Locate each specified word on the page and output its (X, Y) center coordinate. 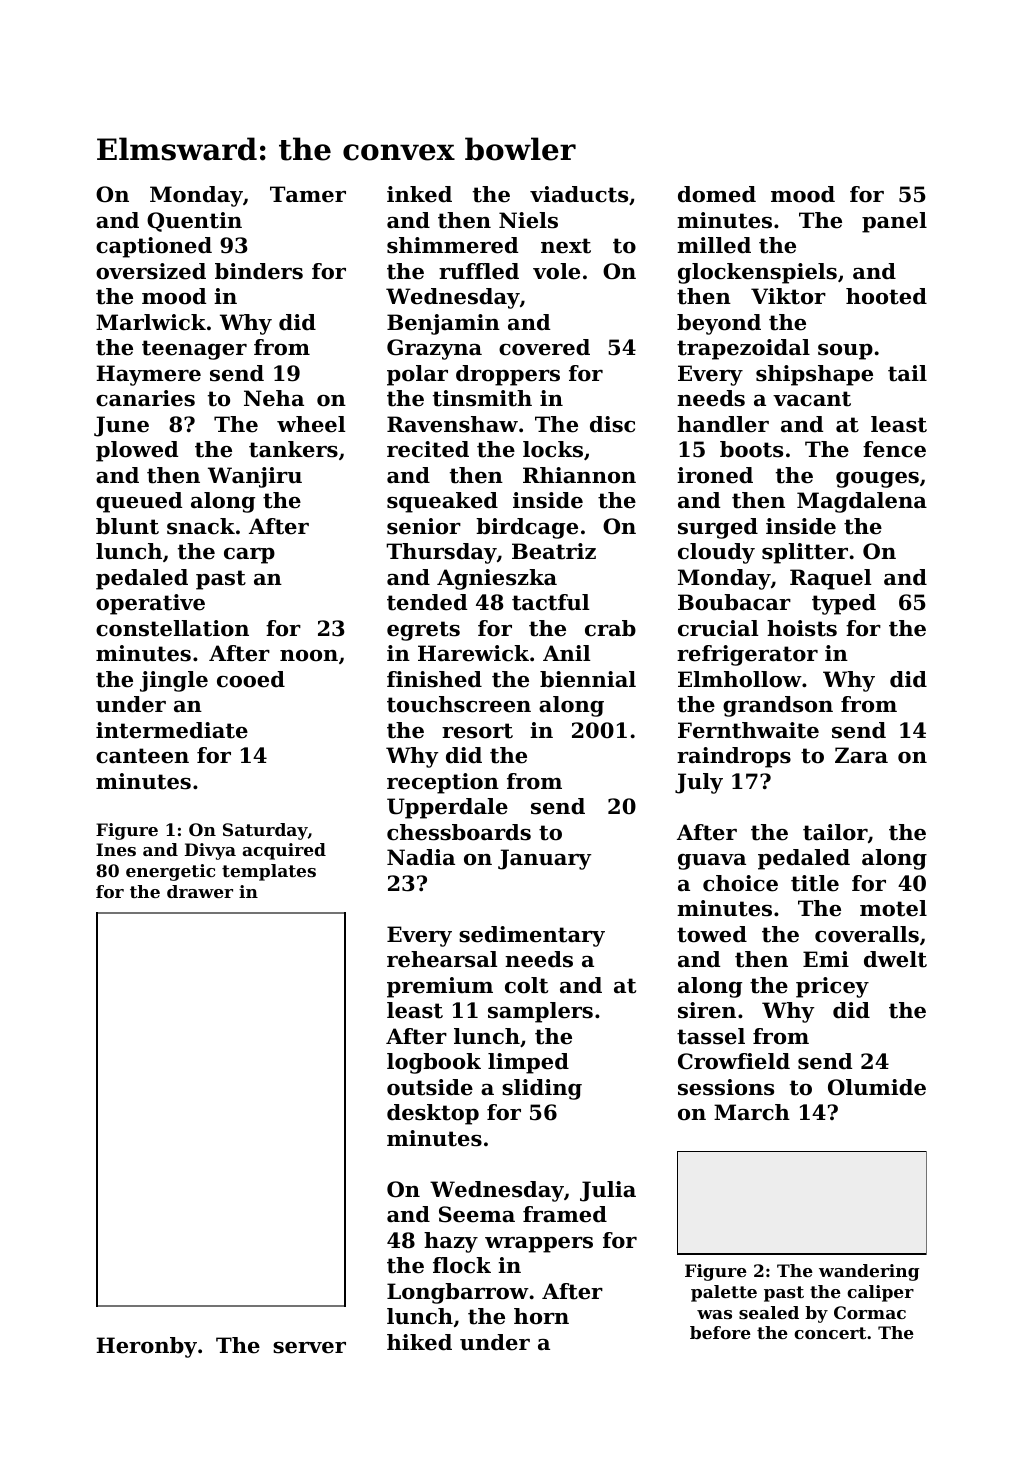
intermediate (172, 730)
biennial (588, 679)
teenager (194, 350)
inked (419, 194)
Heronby (146, 1347)
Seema (477, 1214)
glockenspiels (757, 273)
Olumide (877, 1087)
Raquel (830, 579)
